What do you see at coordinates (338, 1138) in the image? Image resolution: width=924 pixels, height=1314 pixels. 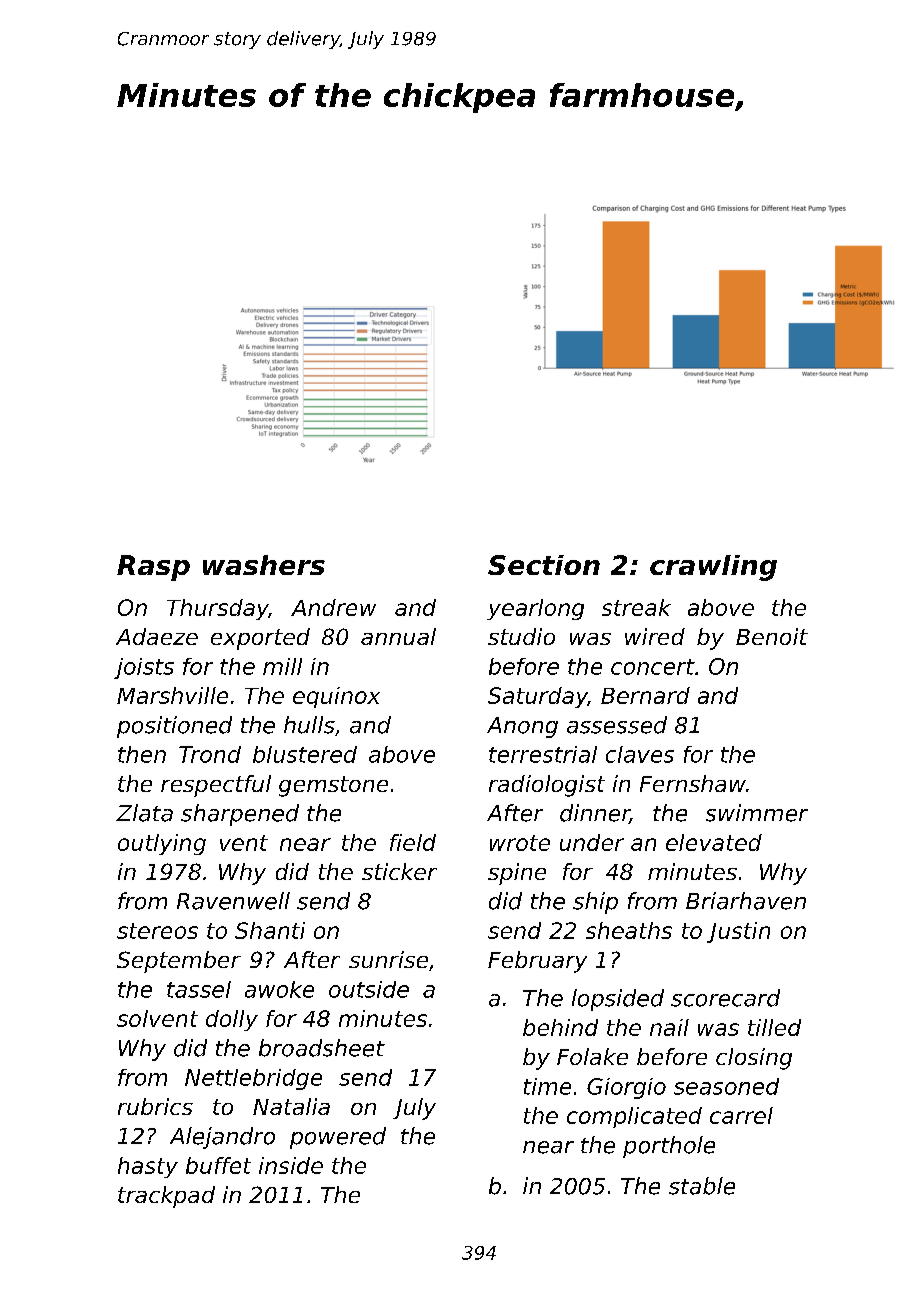 I see `powered` at bounding box center [338, 1138].
